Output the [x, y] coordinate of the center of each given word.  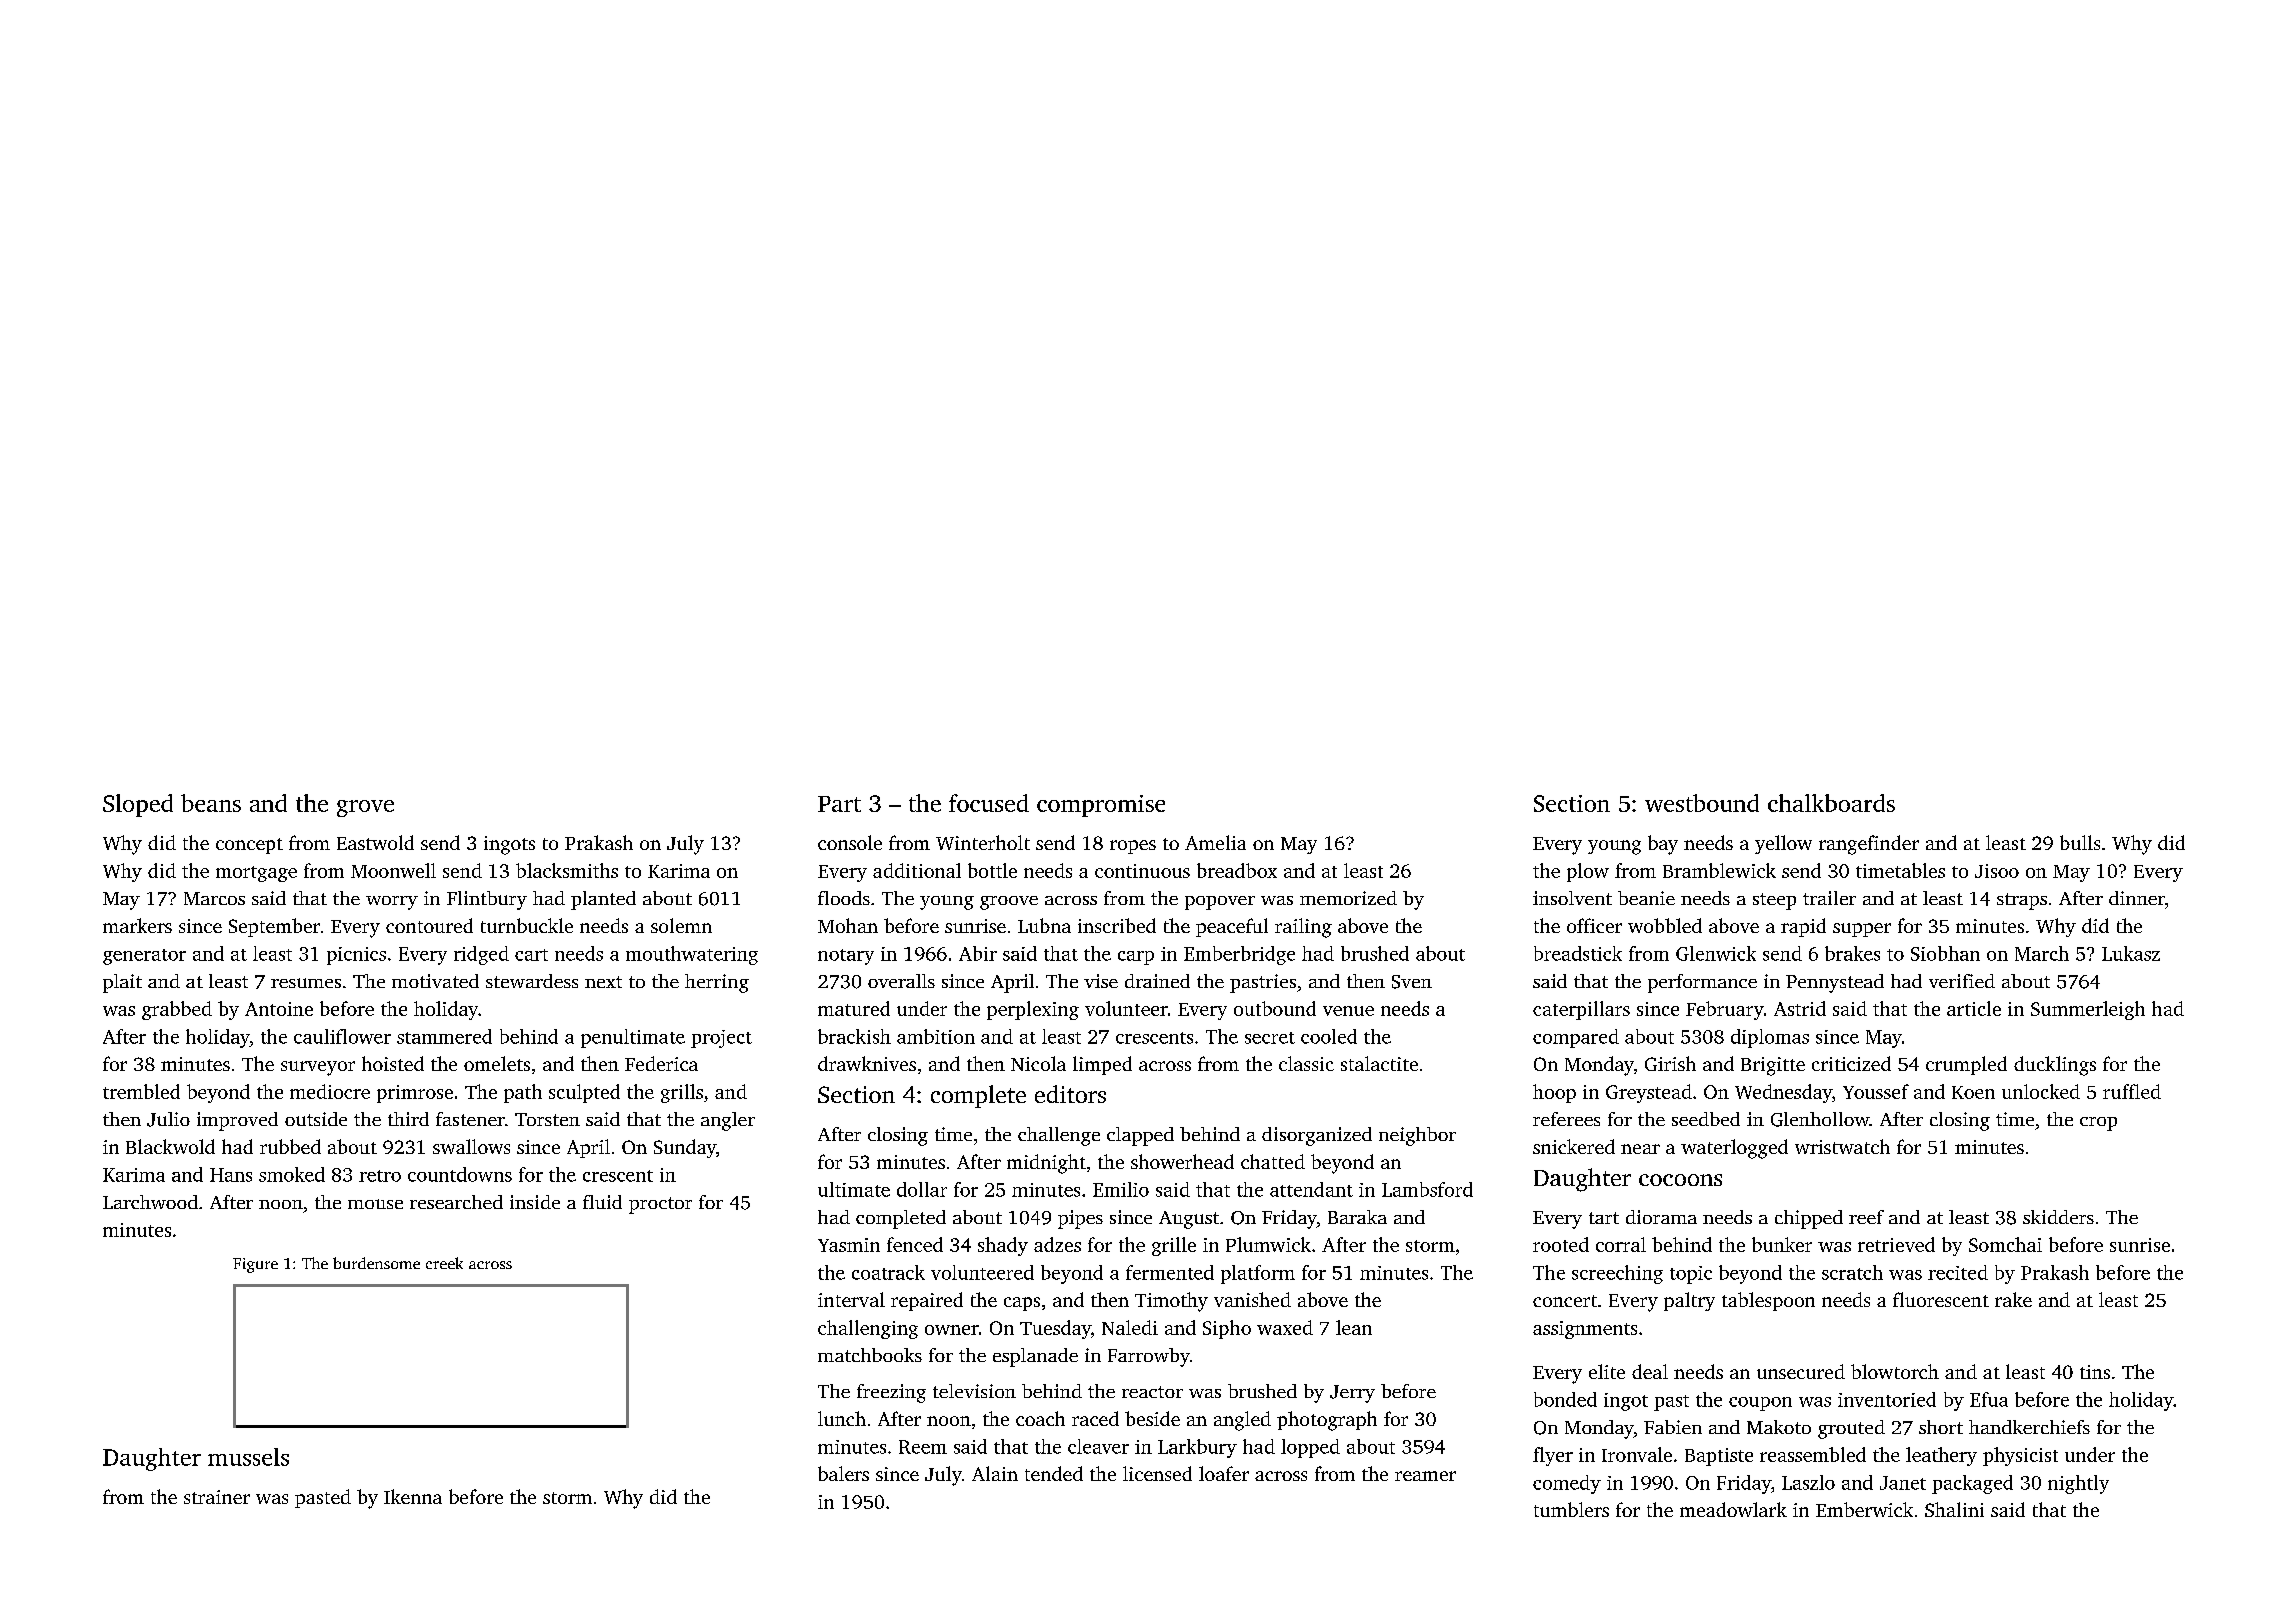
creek [444, 1263]
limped [1102, 1065]
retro [380, 1176]
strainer [217, 1497]
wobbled [1665, 925]
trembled [141, 1091]
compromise [1101, 806]
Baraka [1357, 1217]
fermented [1170, 1272]
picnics [356, 956]
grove [365, 808]
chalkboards [1831, 803]
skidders [2058, 1217]
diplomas [1770, 1038]
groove [1009, 903]
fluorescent [1941, 1299]
